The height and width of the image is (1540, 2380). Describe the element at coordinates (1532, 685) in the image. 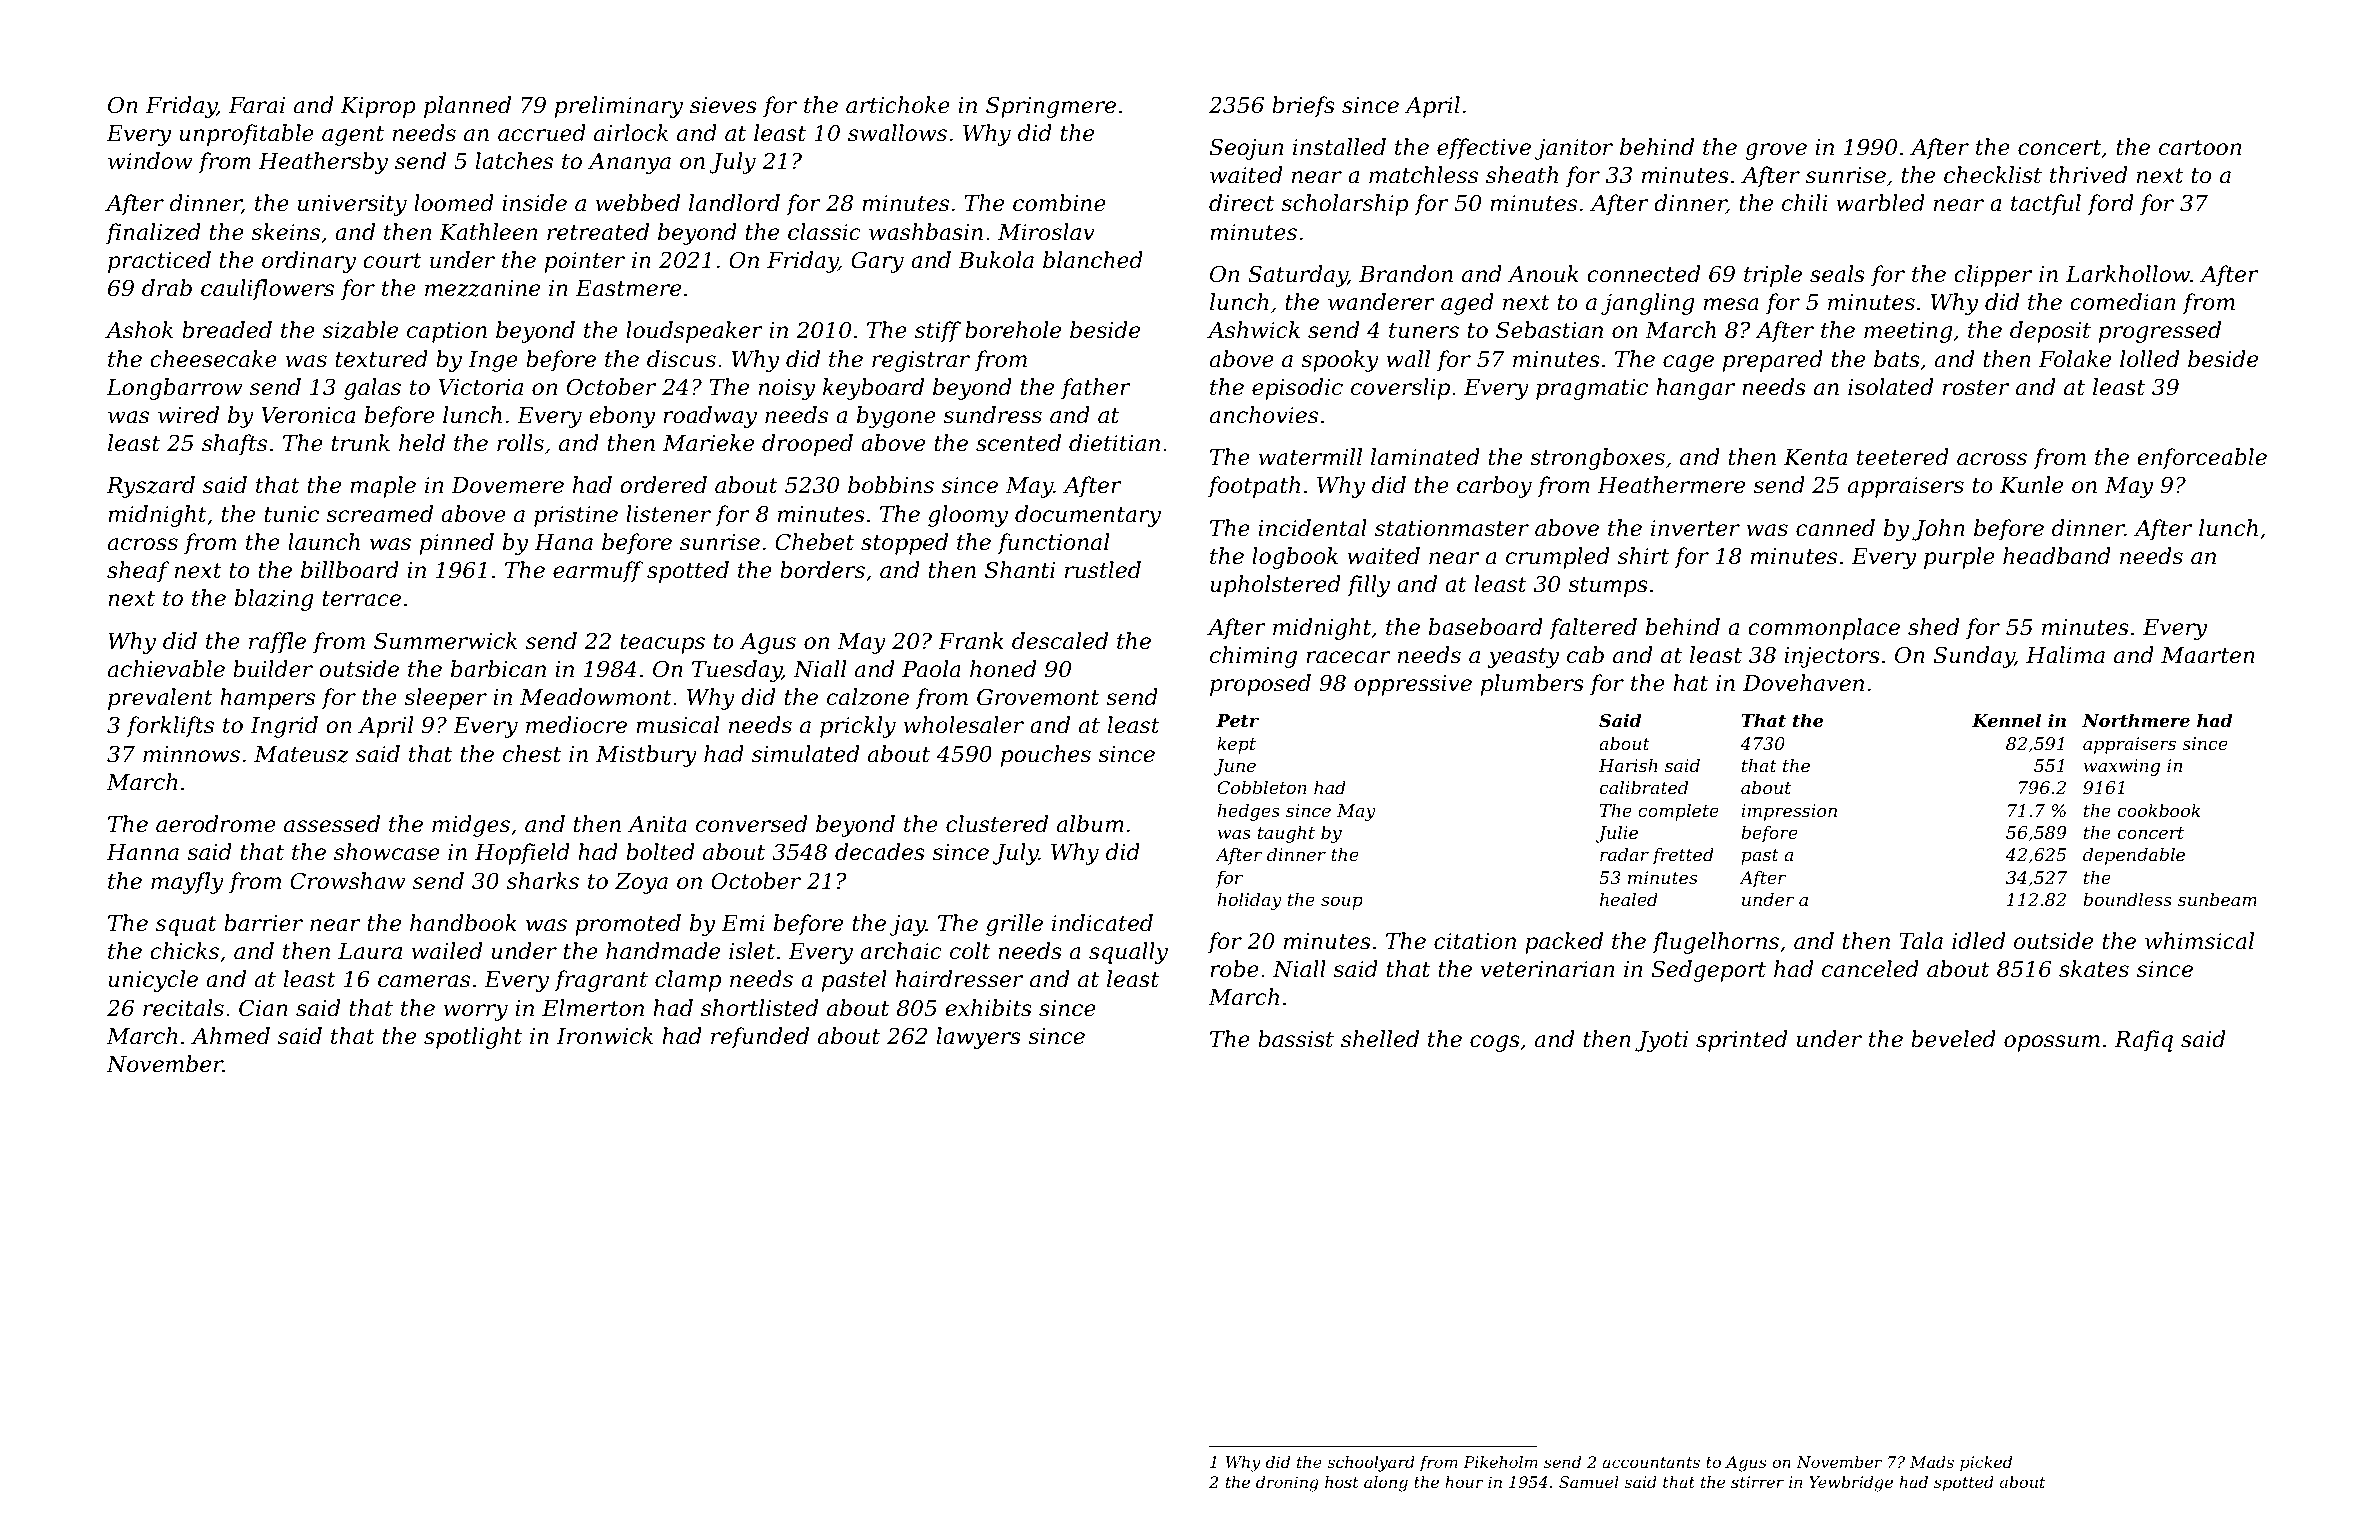

I see `plumbers` at that location.
